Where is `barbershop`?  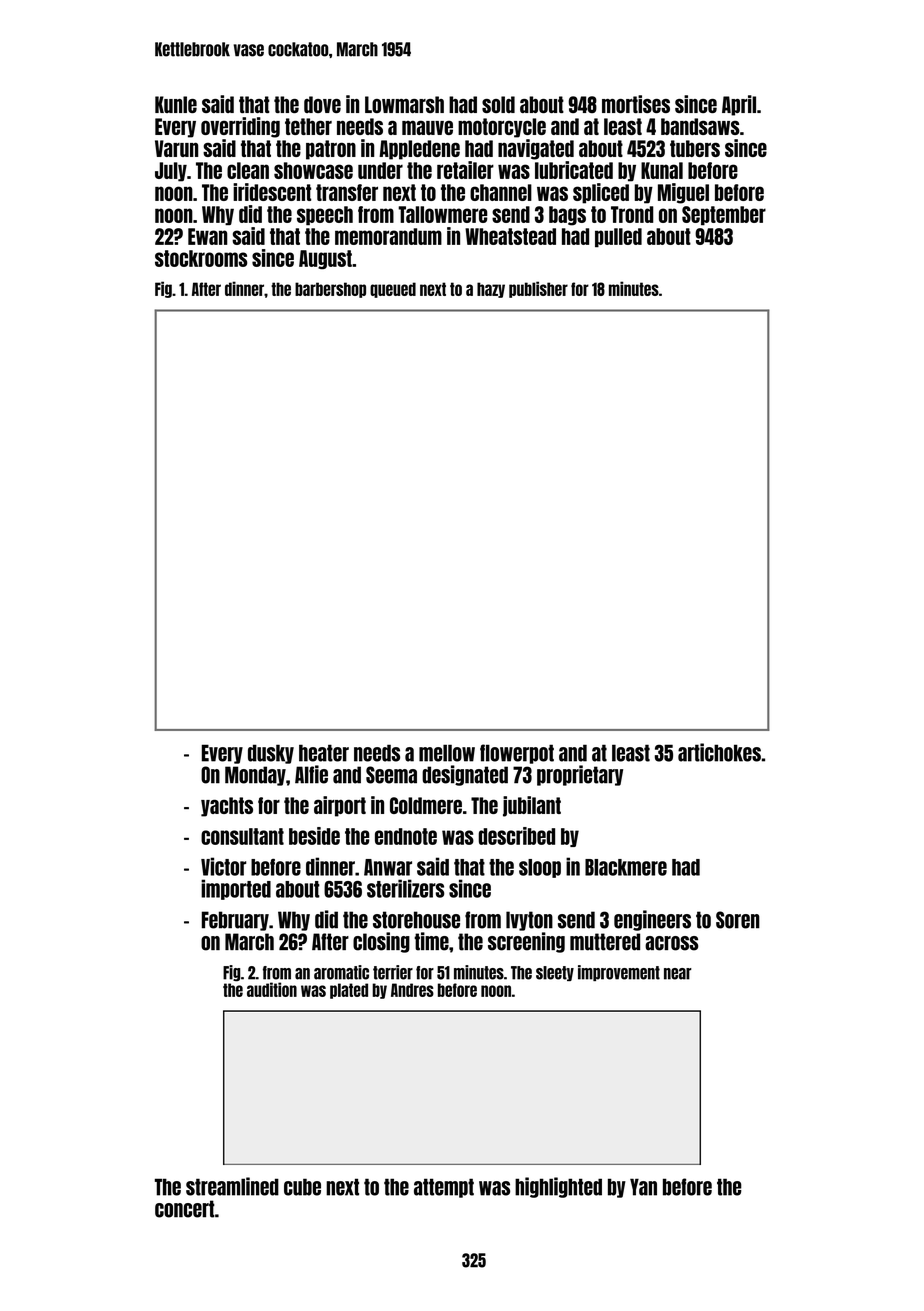
barbershop is located at coordinates (330, 290).
